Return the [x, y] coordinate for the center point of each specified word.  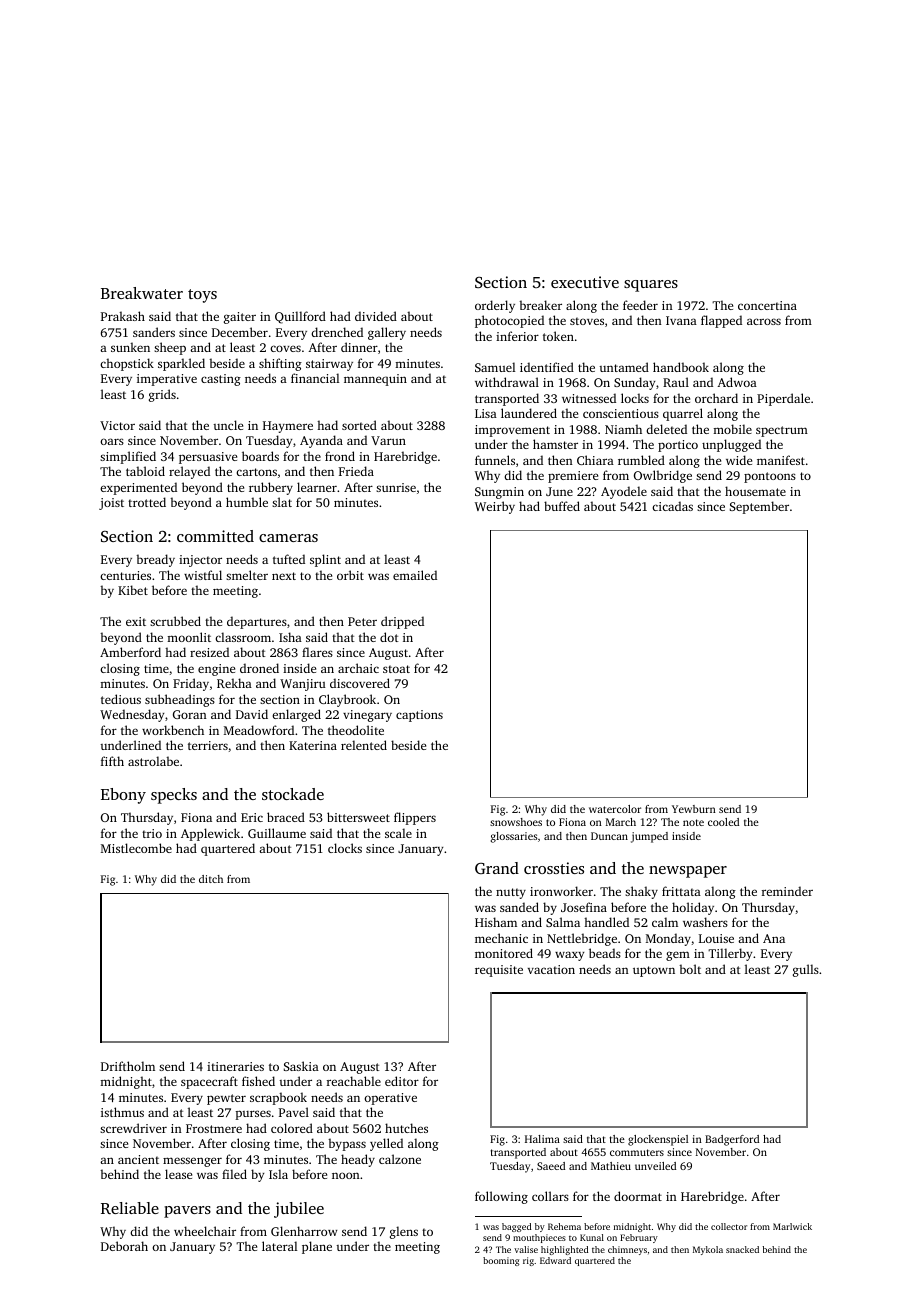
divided [376, 316]
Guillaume [277, 833]
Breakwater [142, 293]
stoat [396, 669]
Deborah [124, 1246]
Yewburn [694, 809]
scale [398, 833]
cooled [723, 822]
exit [136, 621]
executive [585, 282]
